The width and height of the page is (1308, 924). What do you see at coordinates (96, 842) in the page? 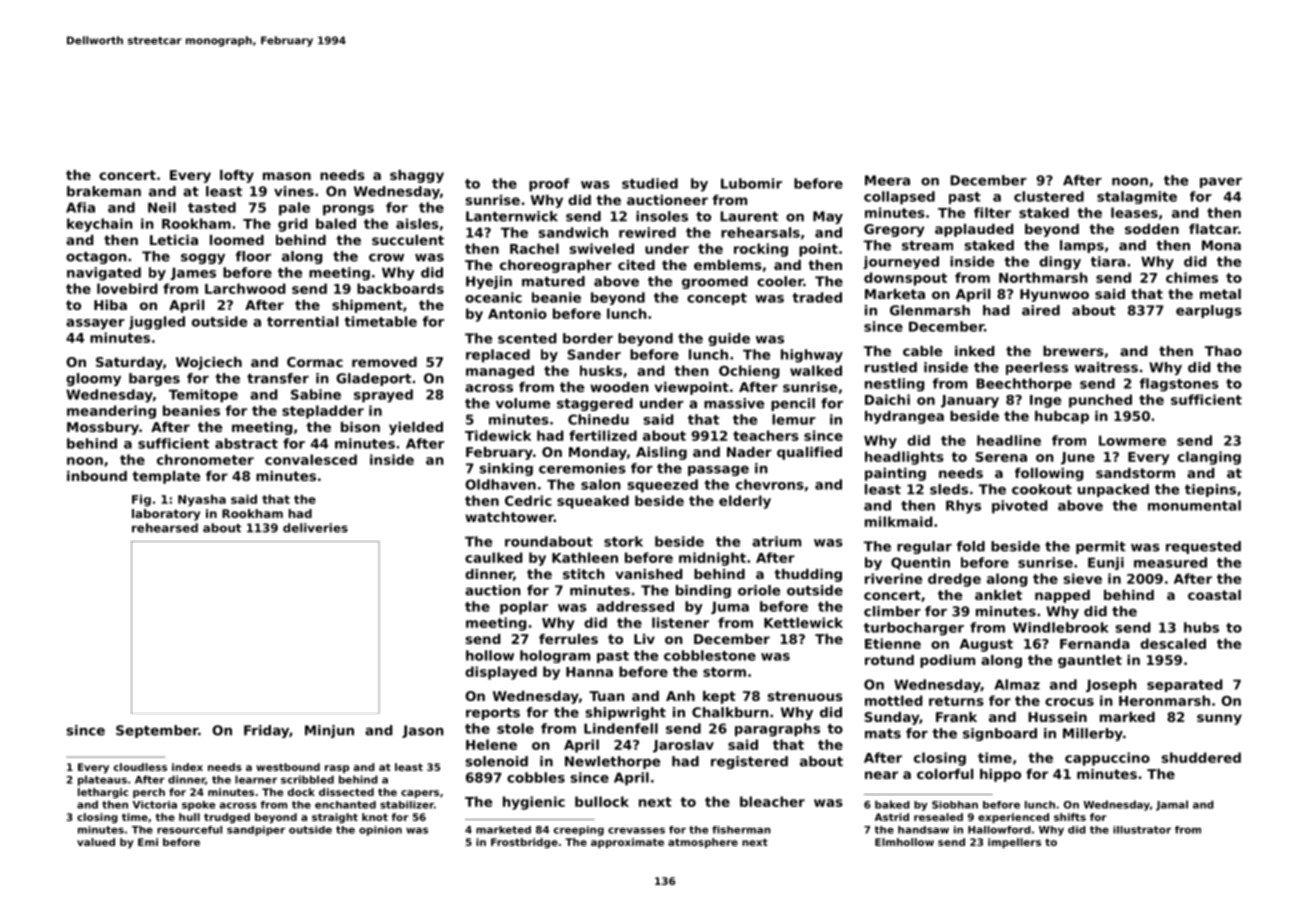
I see `valued` at bounding box center [96, 842].
